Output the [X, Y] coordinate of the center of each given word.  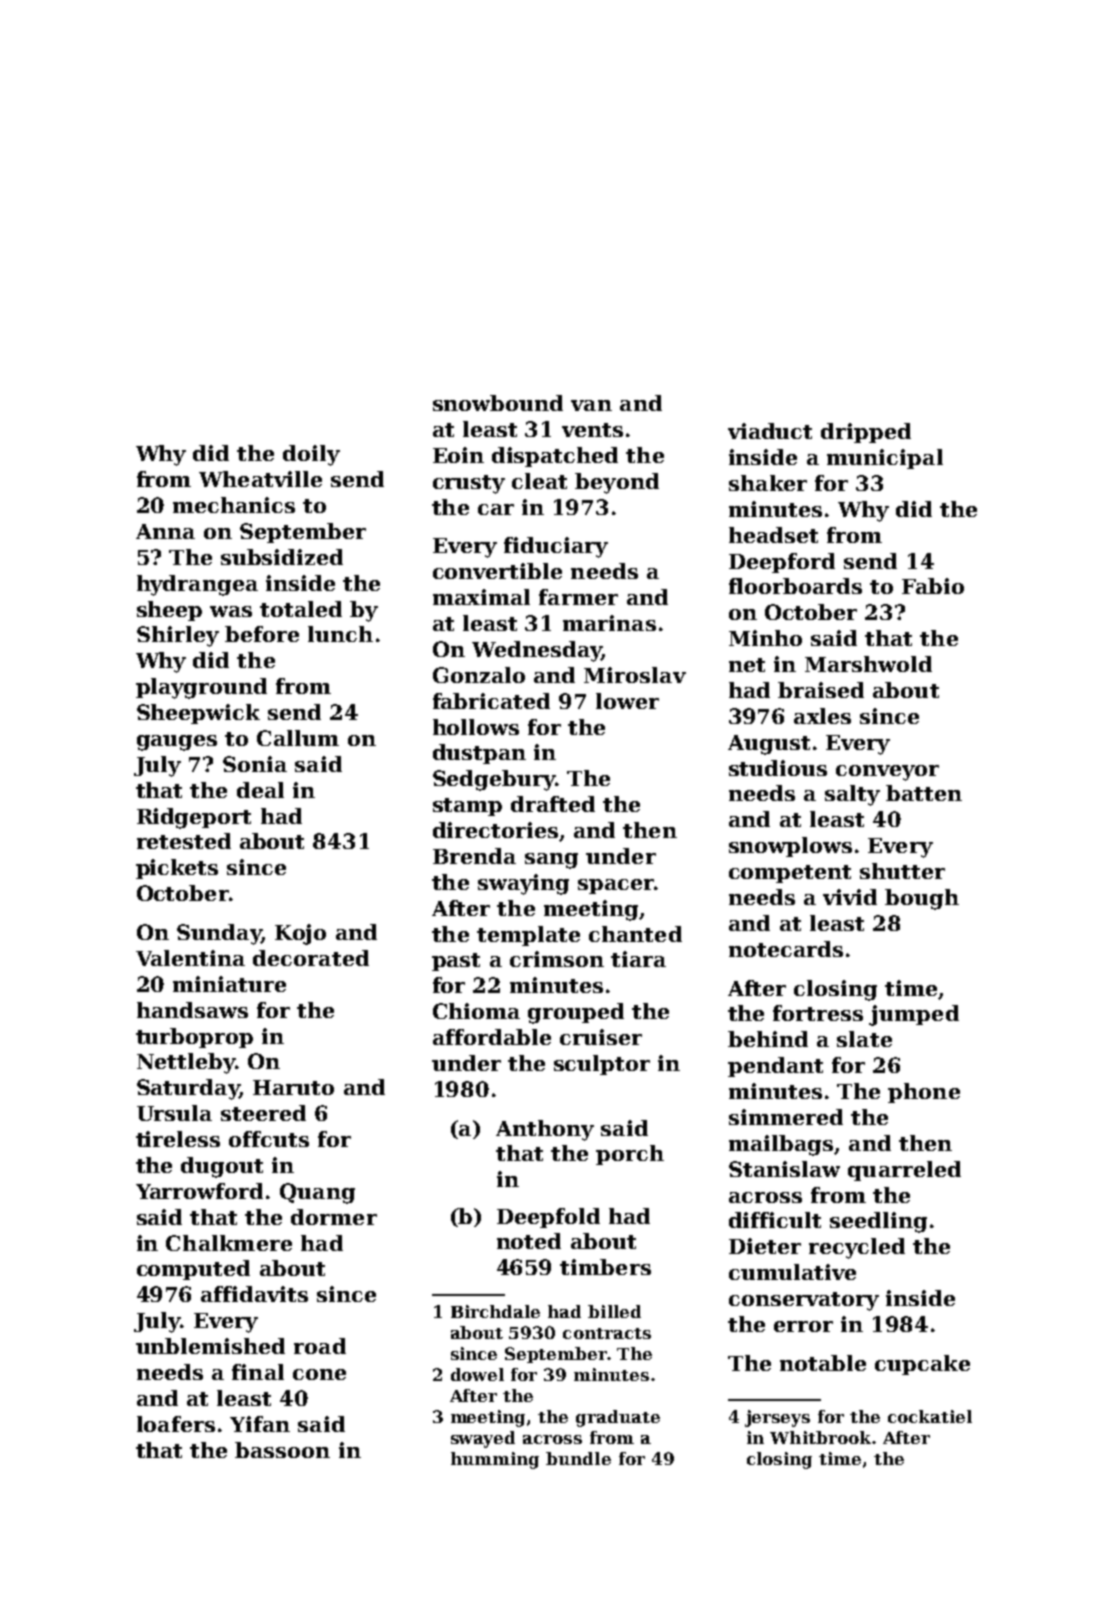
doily [311, 455]
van [591, 405]
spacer [616, 886]
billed [614, 1311]
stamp [467, 807]
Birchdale [495, 1311]
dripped [866, 433]
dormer [334, 1217]
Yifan [260, 1424]
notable [823, 1363]
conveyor [887, 773]
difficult [775, 1220]
